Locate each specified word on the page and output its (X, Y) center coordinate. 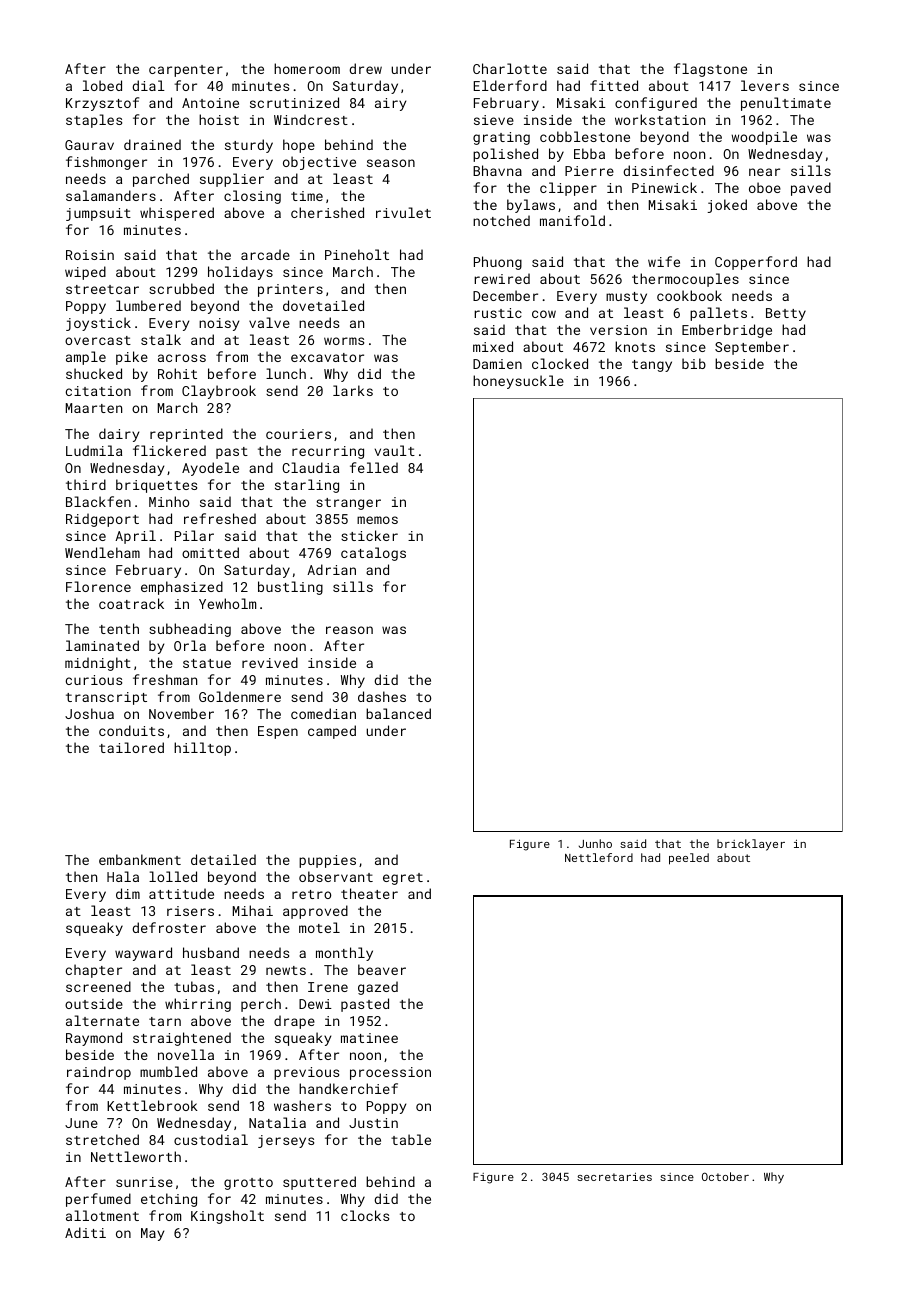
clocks (365, 1215)
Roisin (90, 255)
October (725, 1176)
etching (169, 1200)
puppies (327, 861)
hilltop (202, 749)
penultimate (786, 104)
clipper (568, 189)
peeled (689, 859)
